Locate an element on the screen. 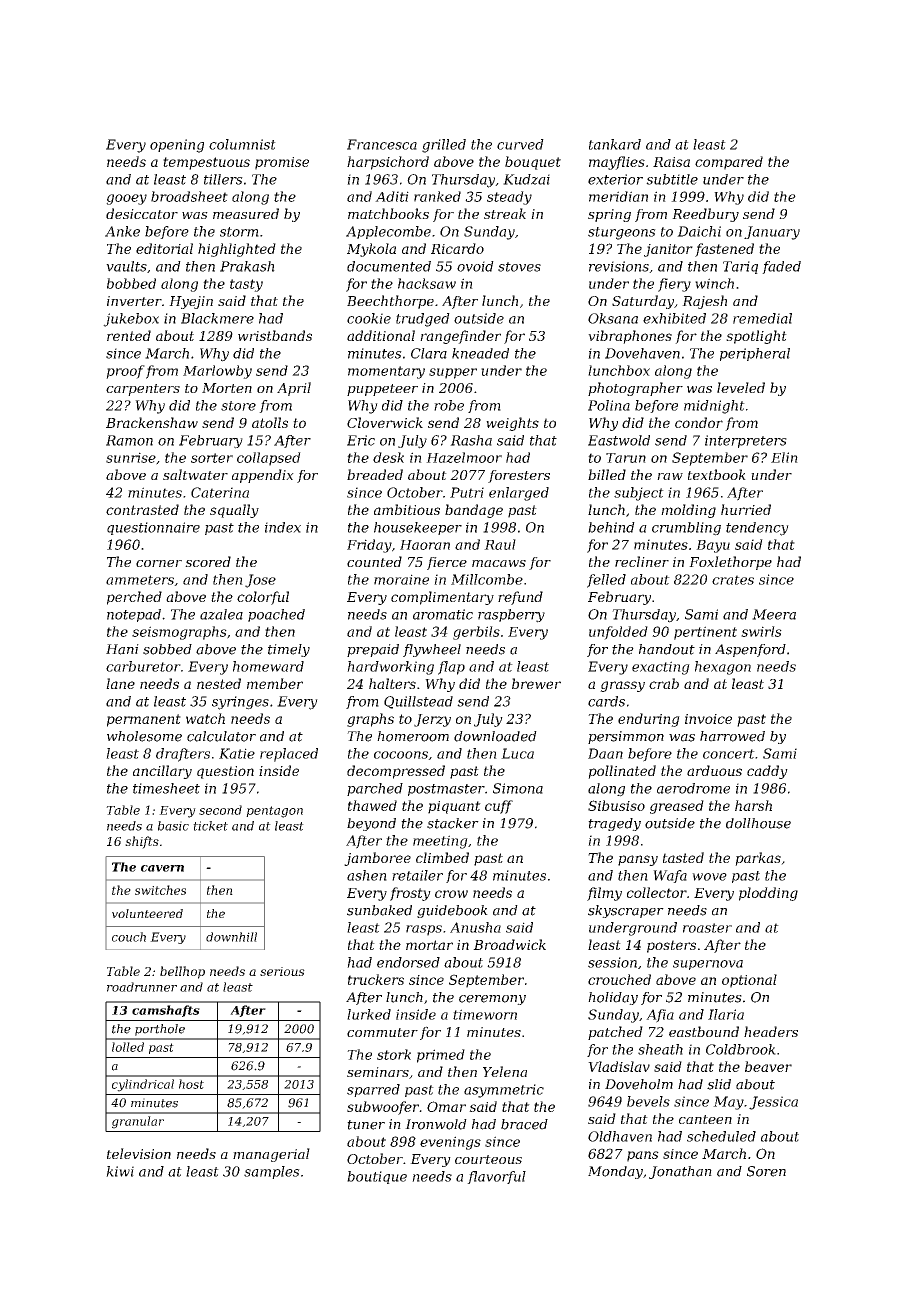  curved is located at coordinates (520, 144).
